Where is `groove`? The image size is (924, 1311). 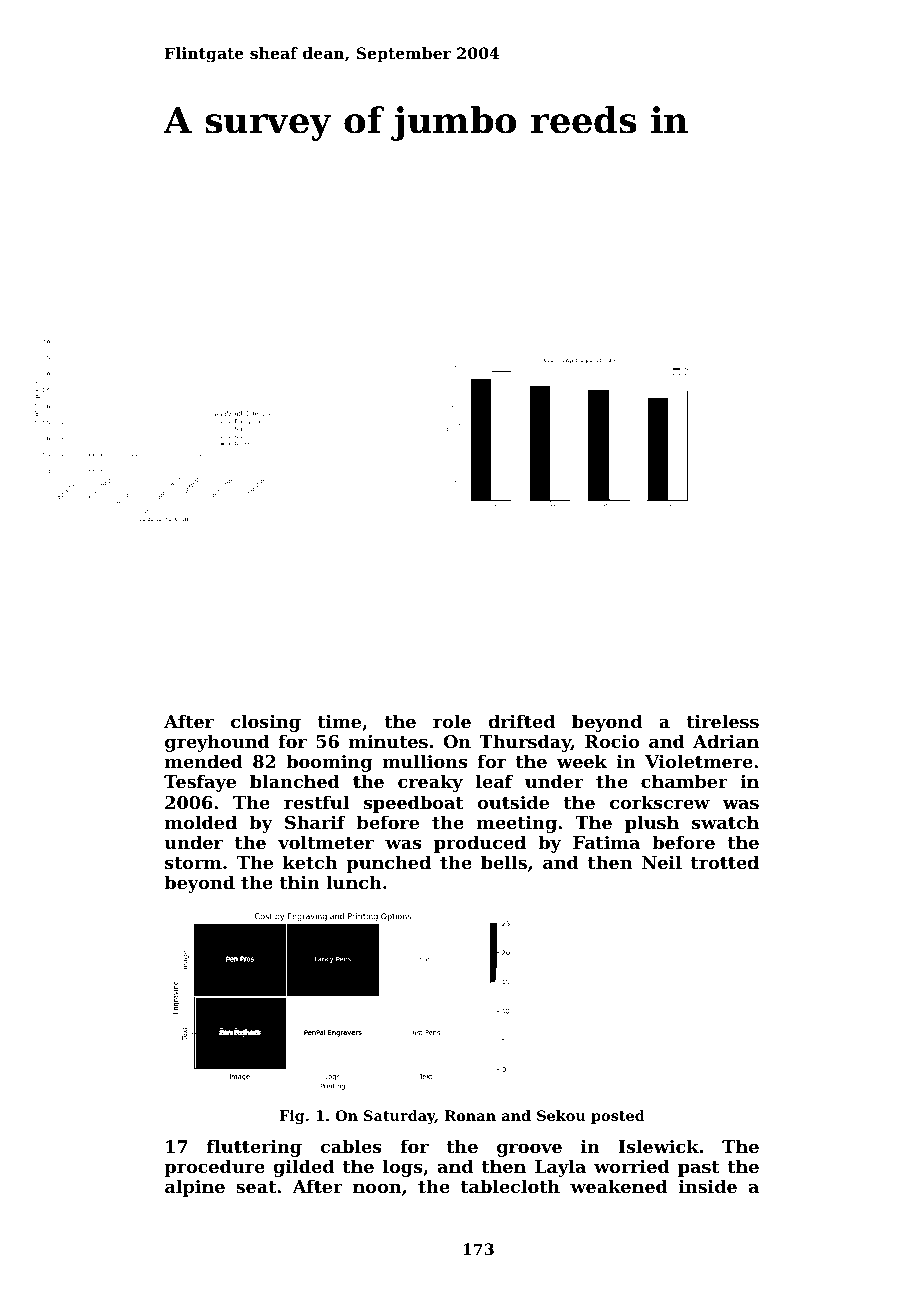
groove is located at coordinates (529, 1150).
